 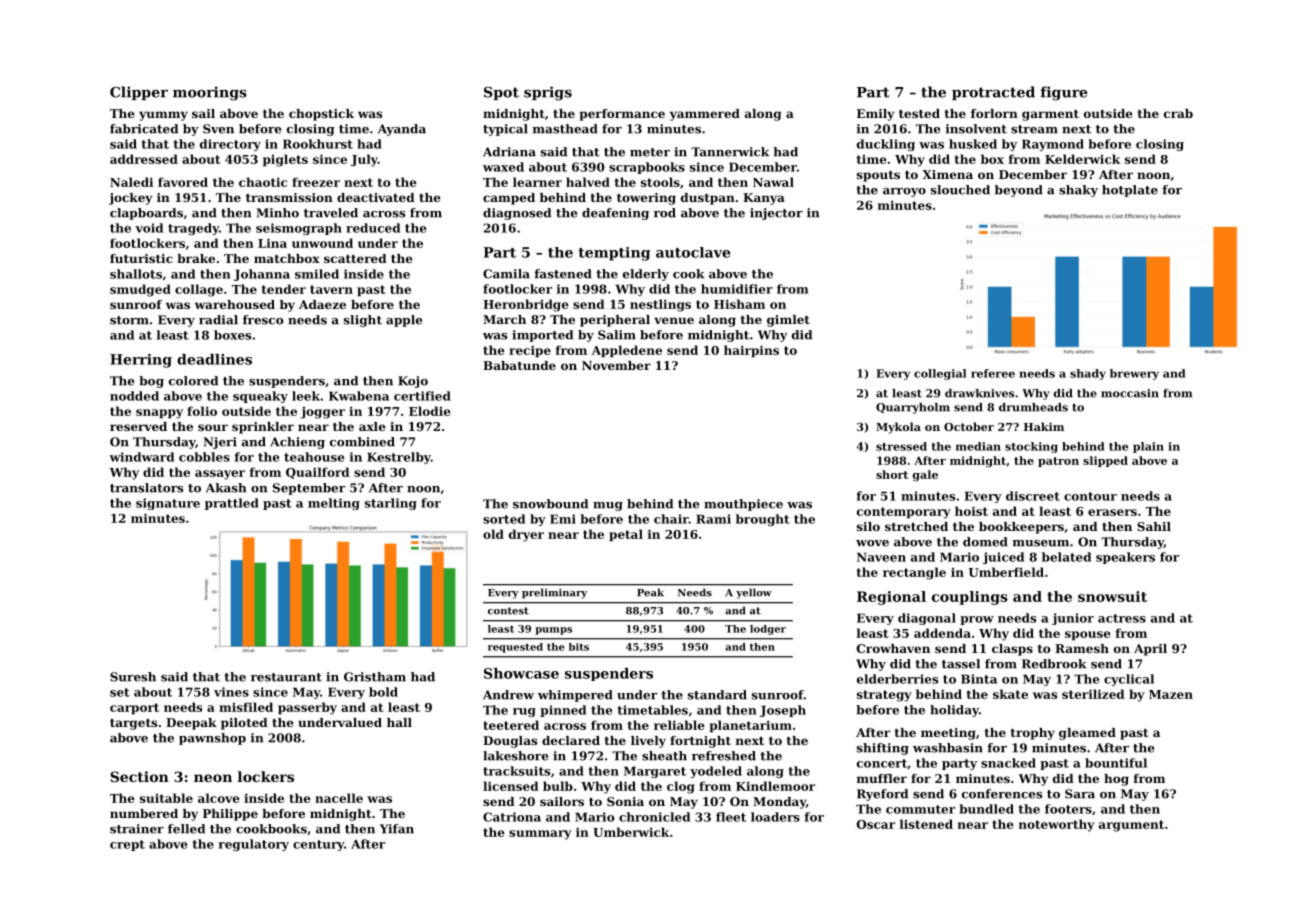 What do you see at coordinates (979, 393) in the screenshot?
I see `drawknives` at bounding box center [979, 393].
